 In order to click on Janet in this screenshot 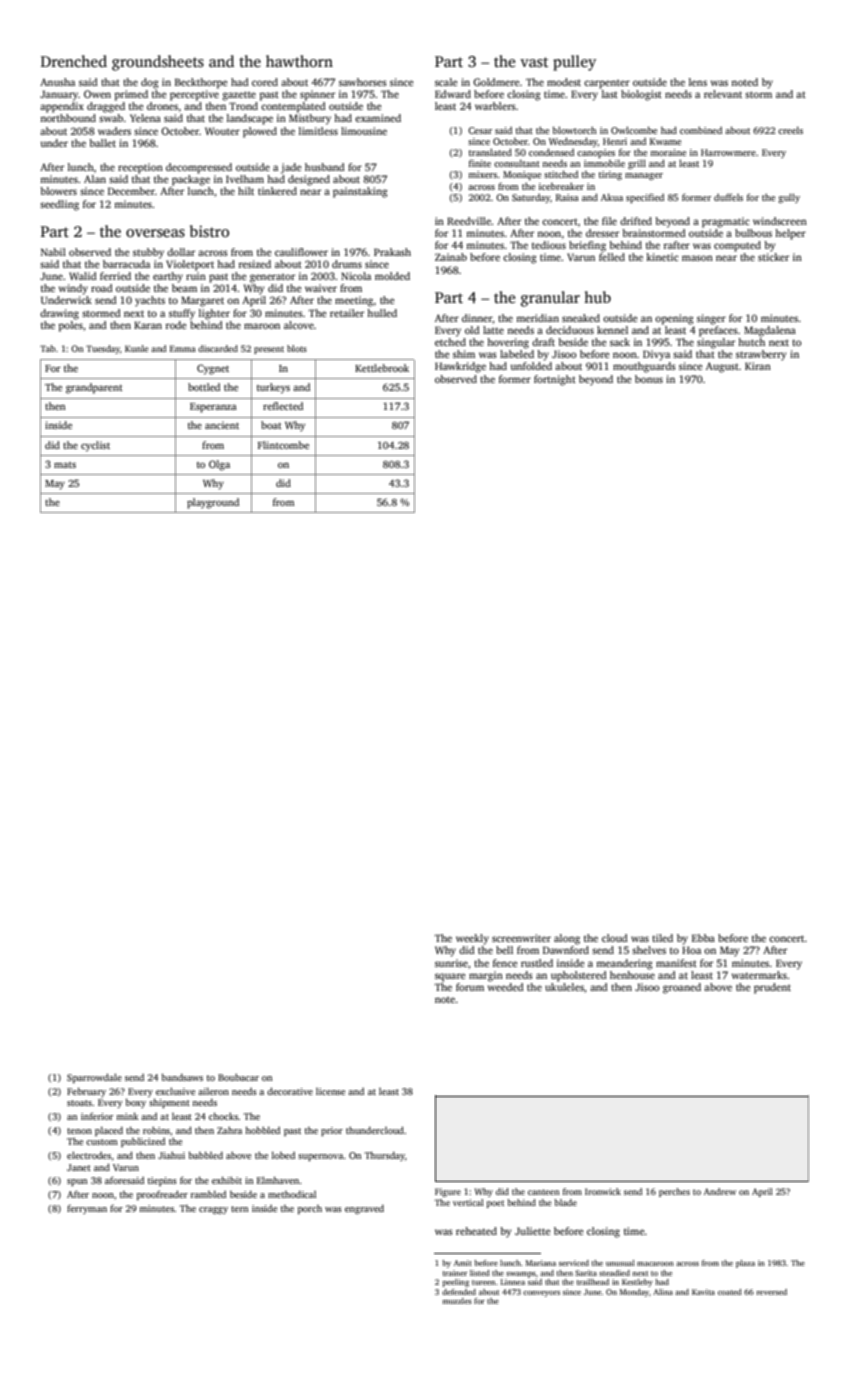, I will do `click(79, 1167)`.
